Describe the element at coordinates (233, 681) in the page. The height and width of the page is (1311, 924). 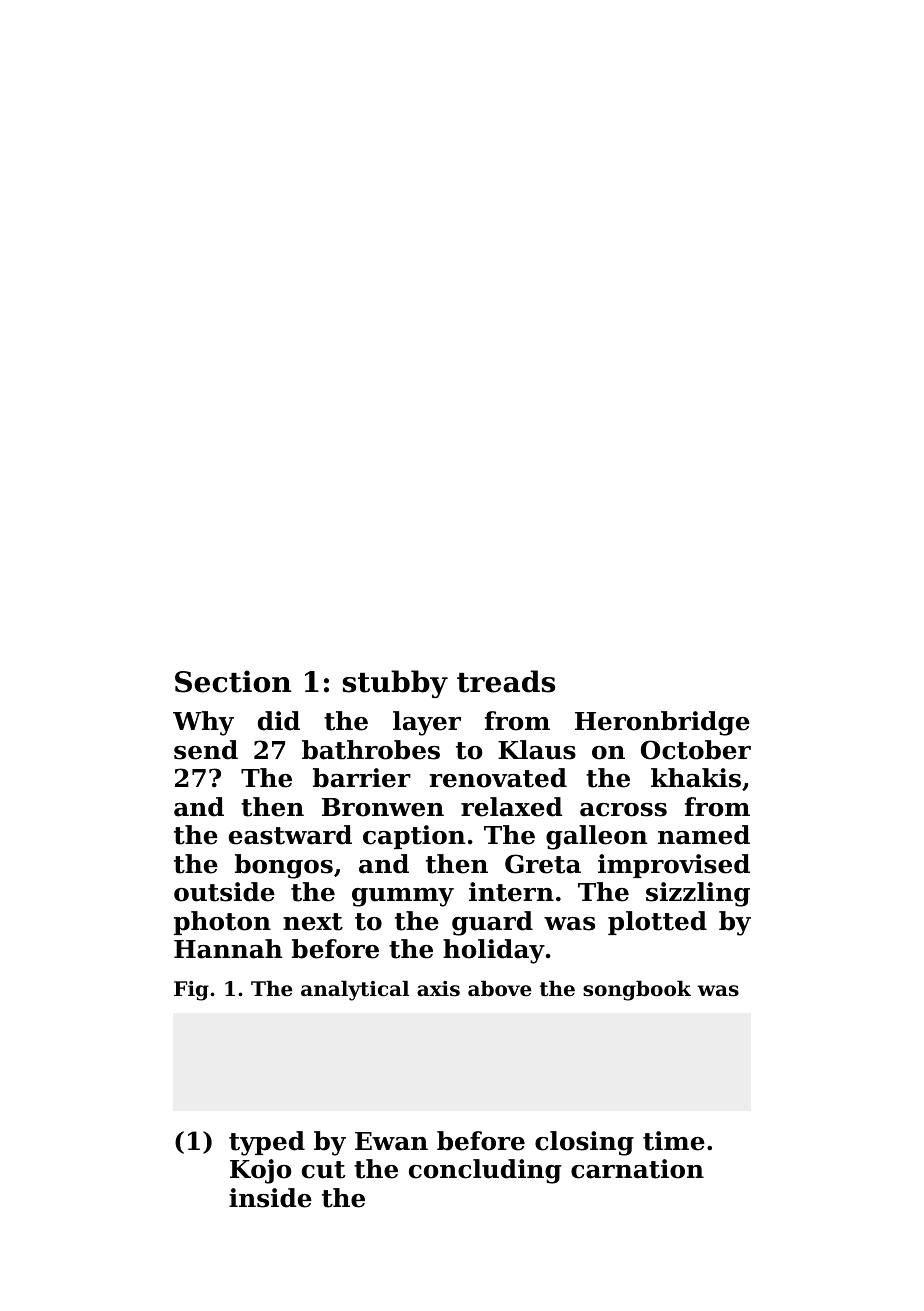
I see `Section` at that location.
